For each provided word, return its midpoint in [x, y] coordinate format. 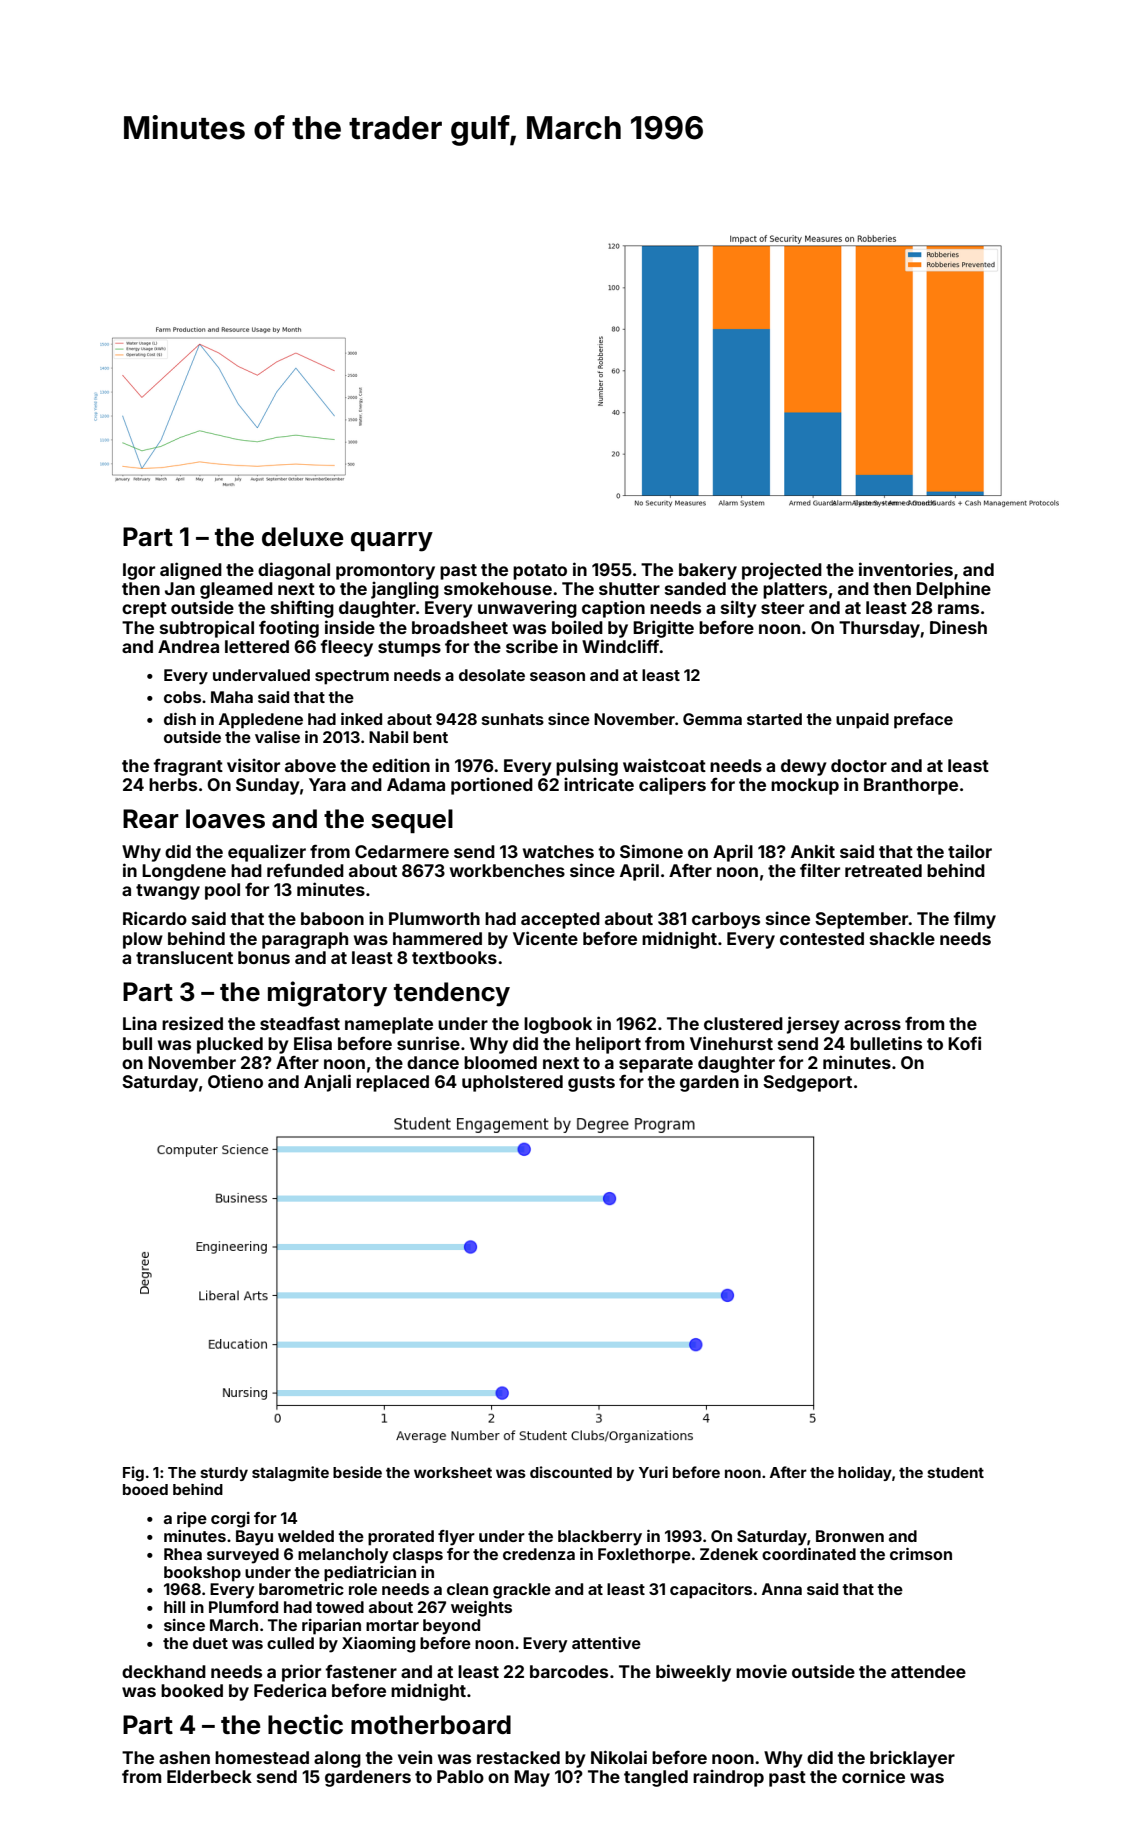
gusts [591, 1084]
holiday [865, 1473]
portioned [492, 786]
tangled [656, 1778]
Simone [651, 851]
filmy [974, 920]
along [337, 1759]
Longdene [184, 872]
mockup [805, 786]
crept [144, 610]
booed [145, 1489]
